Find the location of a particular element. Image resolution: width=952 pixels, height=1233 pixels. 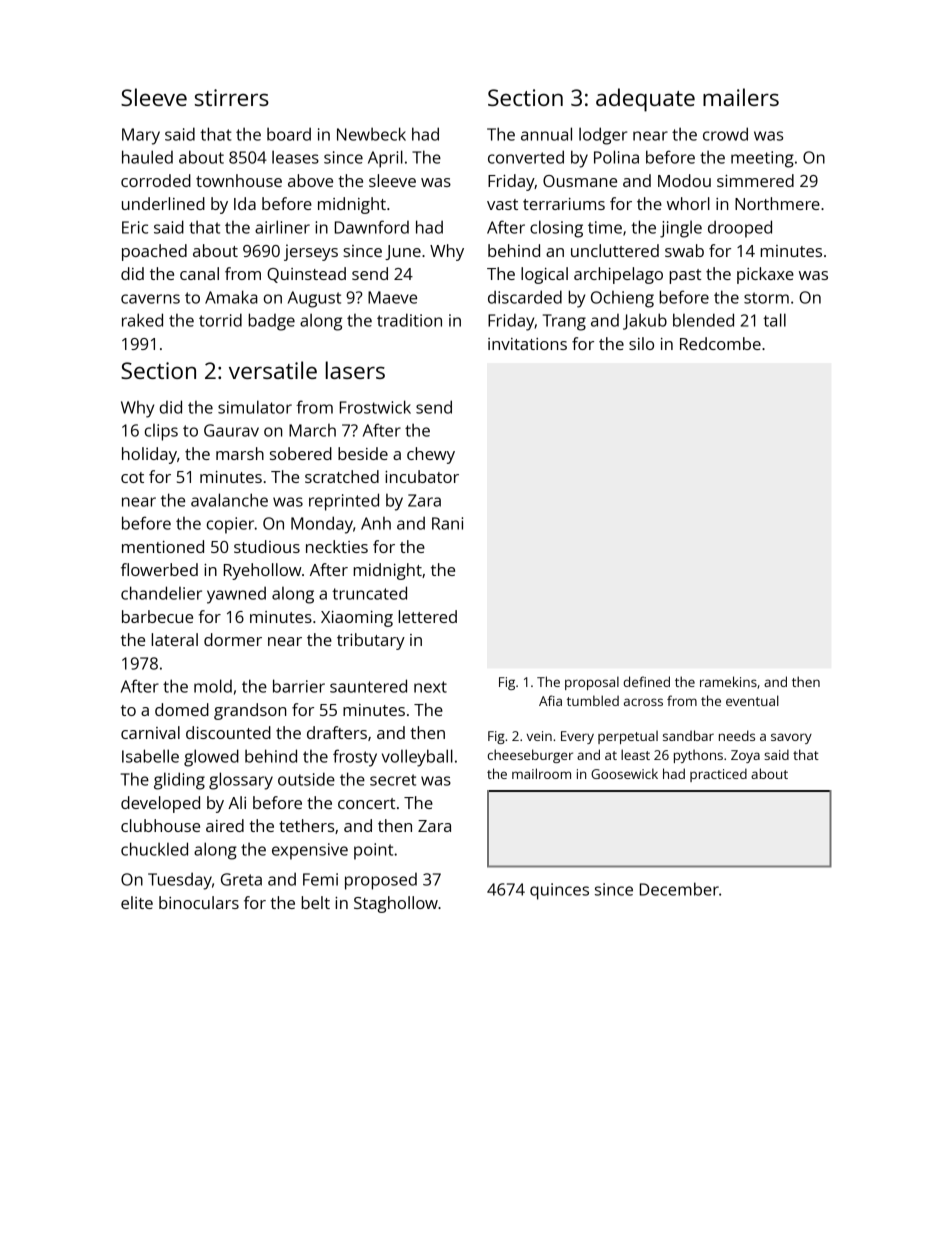

sauntered is located at coordinates (368, 686).
